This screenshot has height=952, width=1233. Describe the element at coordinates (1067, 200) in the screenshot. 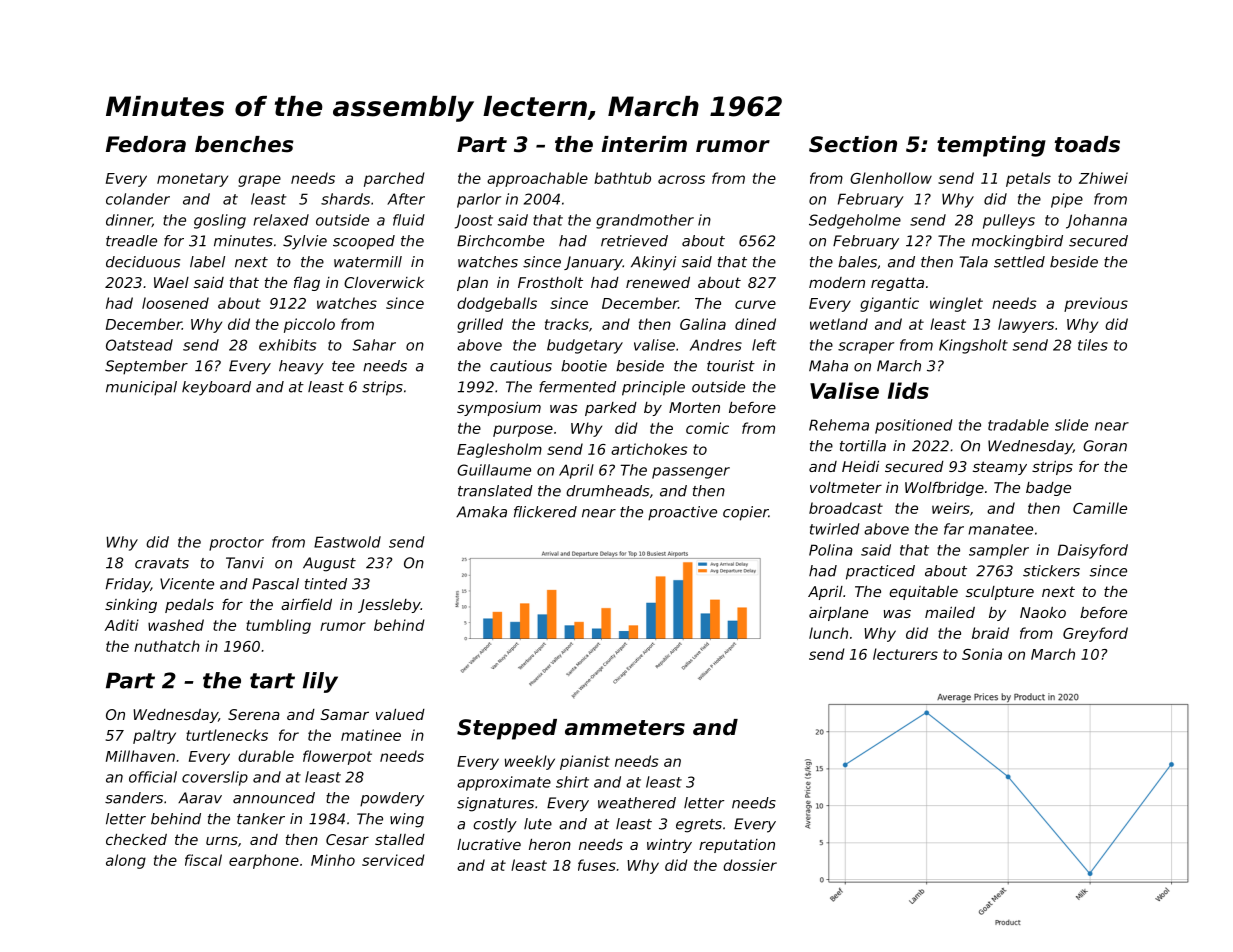

I see `pipe` at that location.
